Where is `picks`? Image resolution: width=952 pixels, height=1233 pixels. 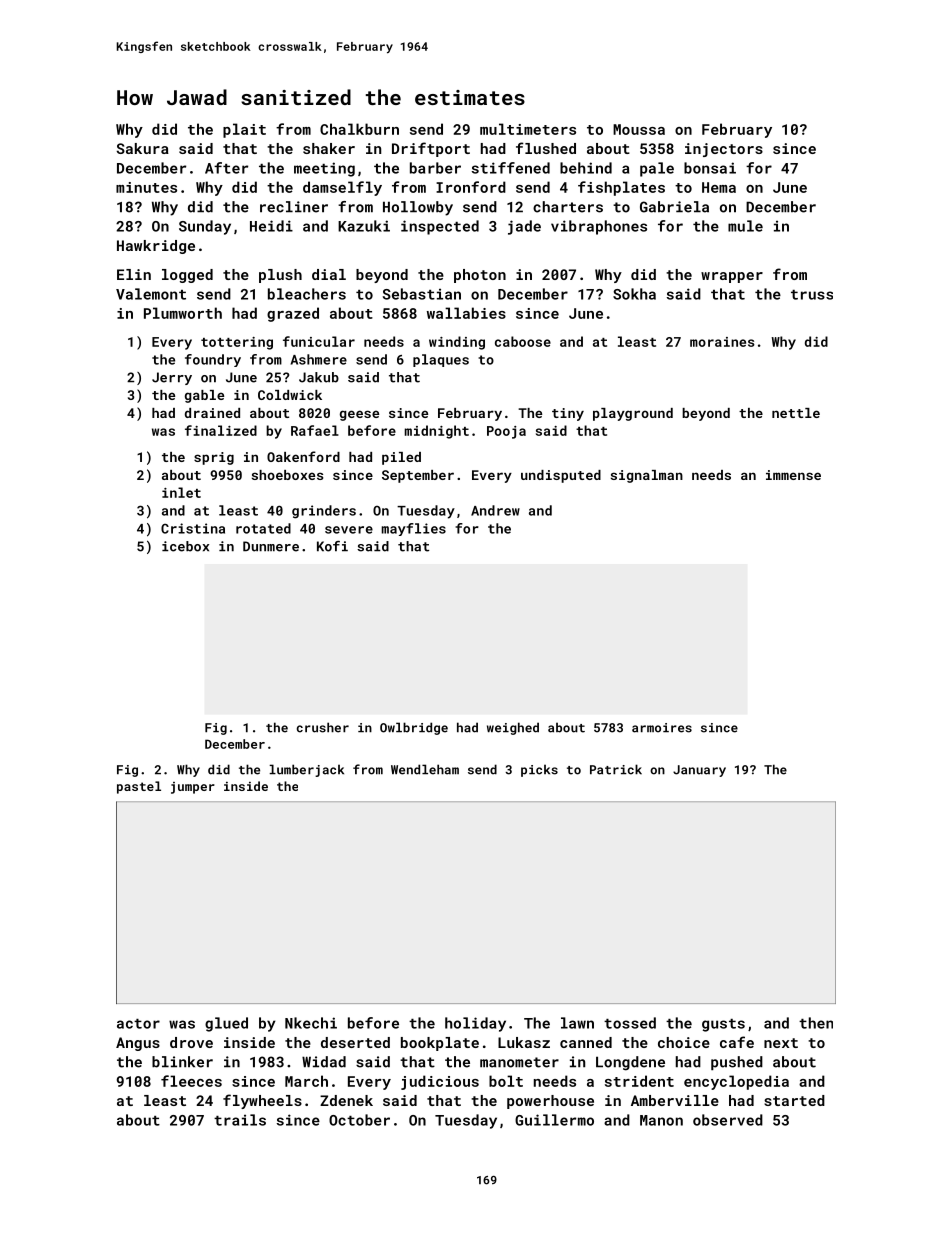 picks is located at coordinates (539, 770).
